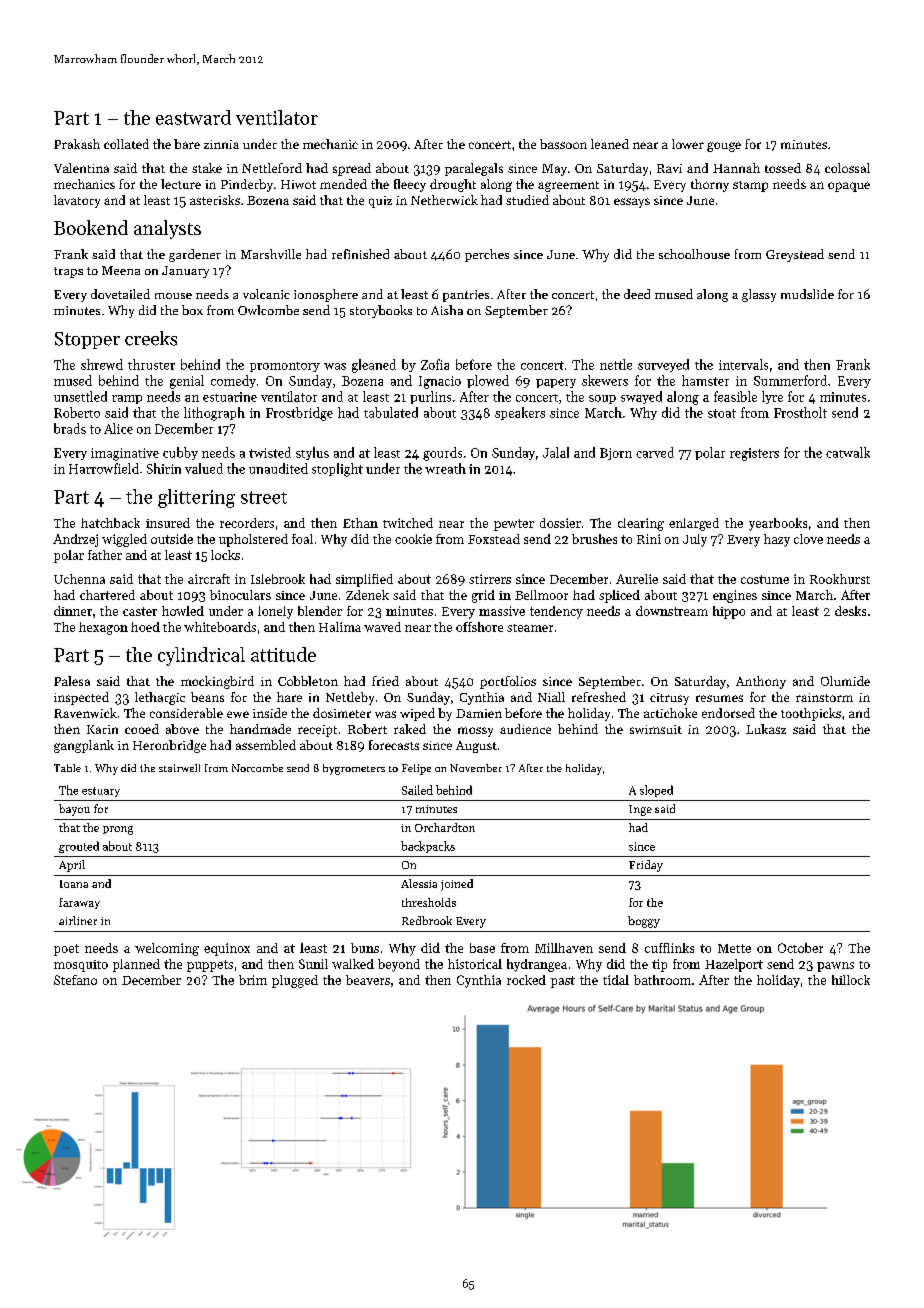 Image resolution: width=924 pixels, height=1308 pixels. What do you see at coordinates (193, 117) in the page?
I see `eastward` at bounding box center [193, 117].
